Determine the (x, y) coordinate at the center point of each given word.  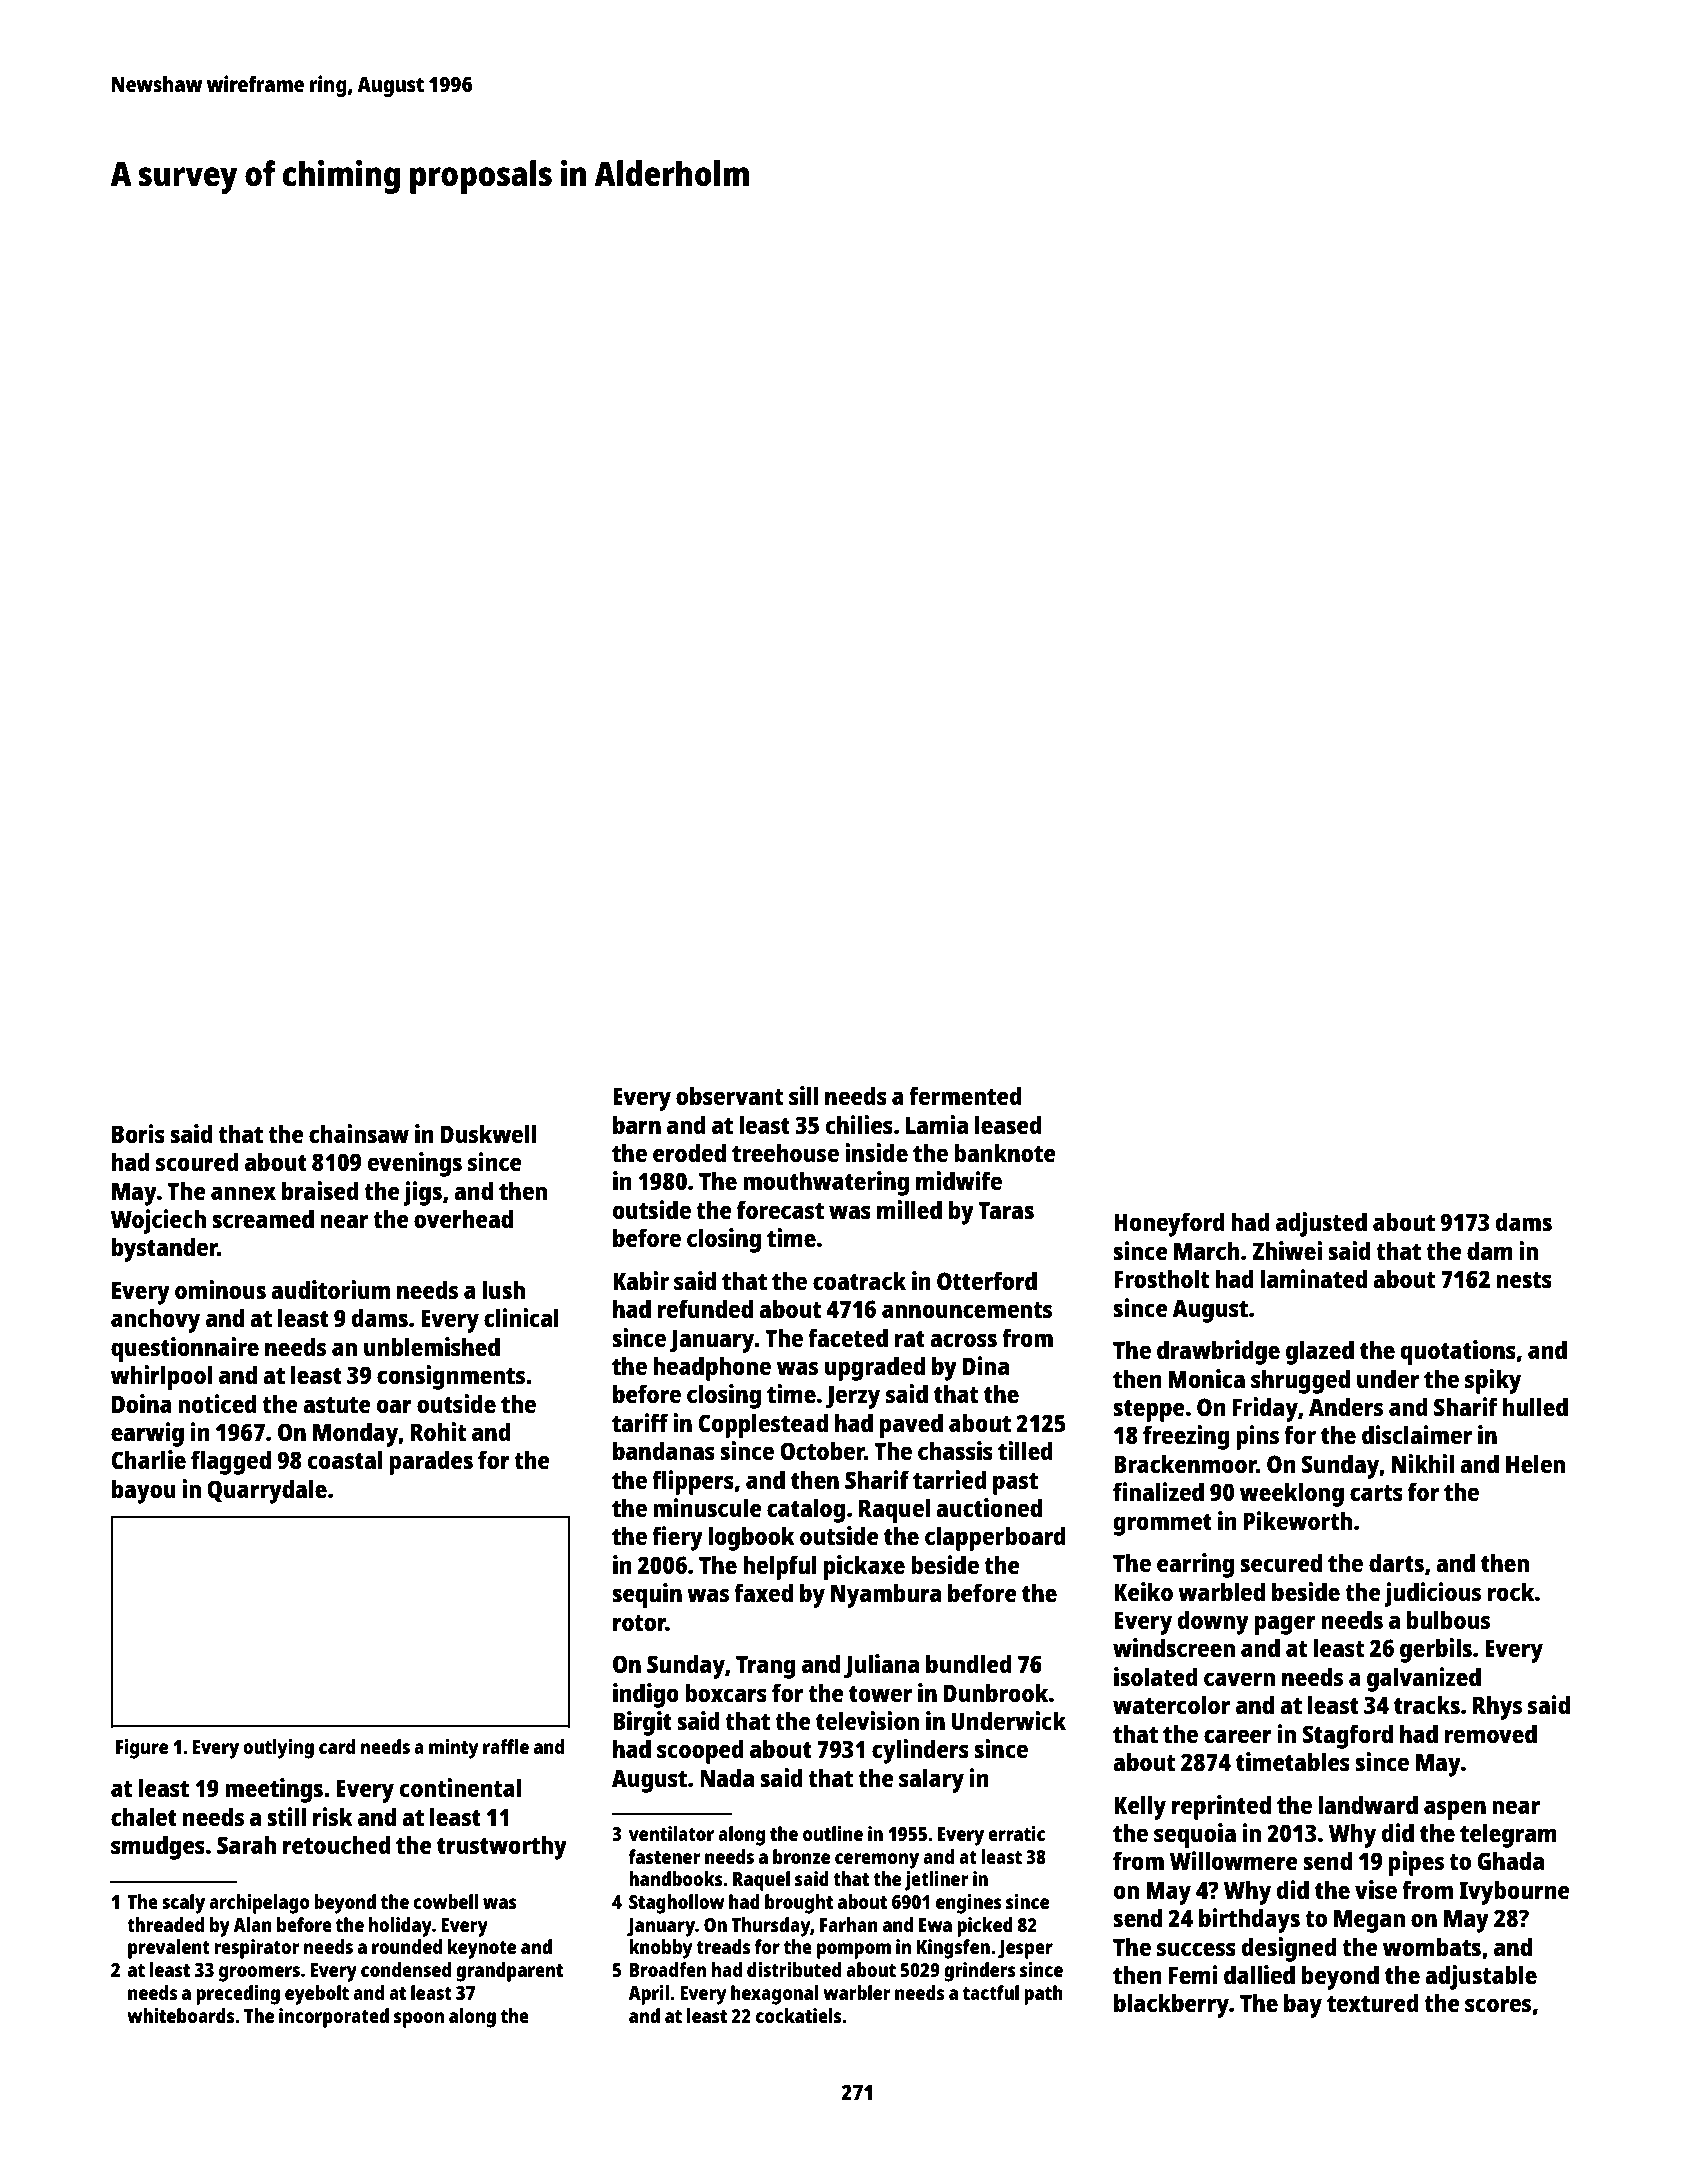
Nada (727, 1777)
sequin (647, 1595)
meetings (274, 1790)
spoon (419, 2020)
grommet (1163, 1525)
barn (637, 1124)
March (1206, 1250)
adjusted (1321, 1224)
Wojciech (158, 1221)
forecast (780, 1209)
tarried (950, 1479)
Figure (142, 1749)
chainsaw (359, 1133)
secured (1281, 1562)
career (1238, 1736)
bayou (144, 1491)
